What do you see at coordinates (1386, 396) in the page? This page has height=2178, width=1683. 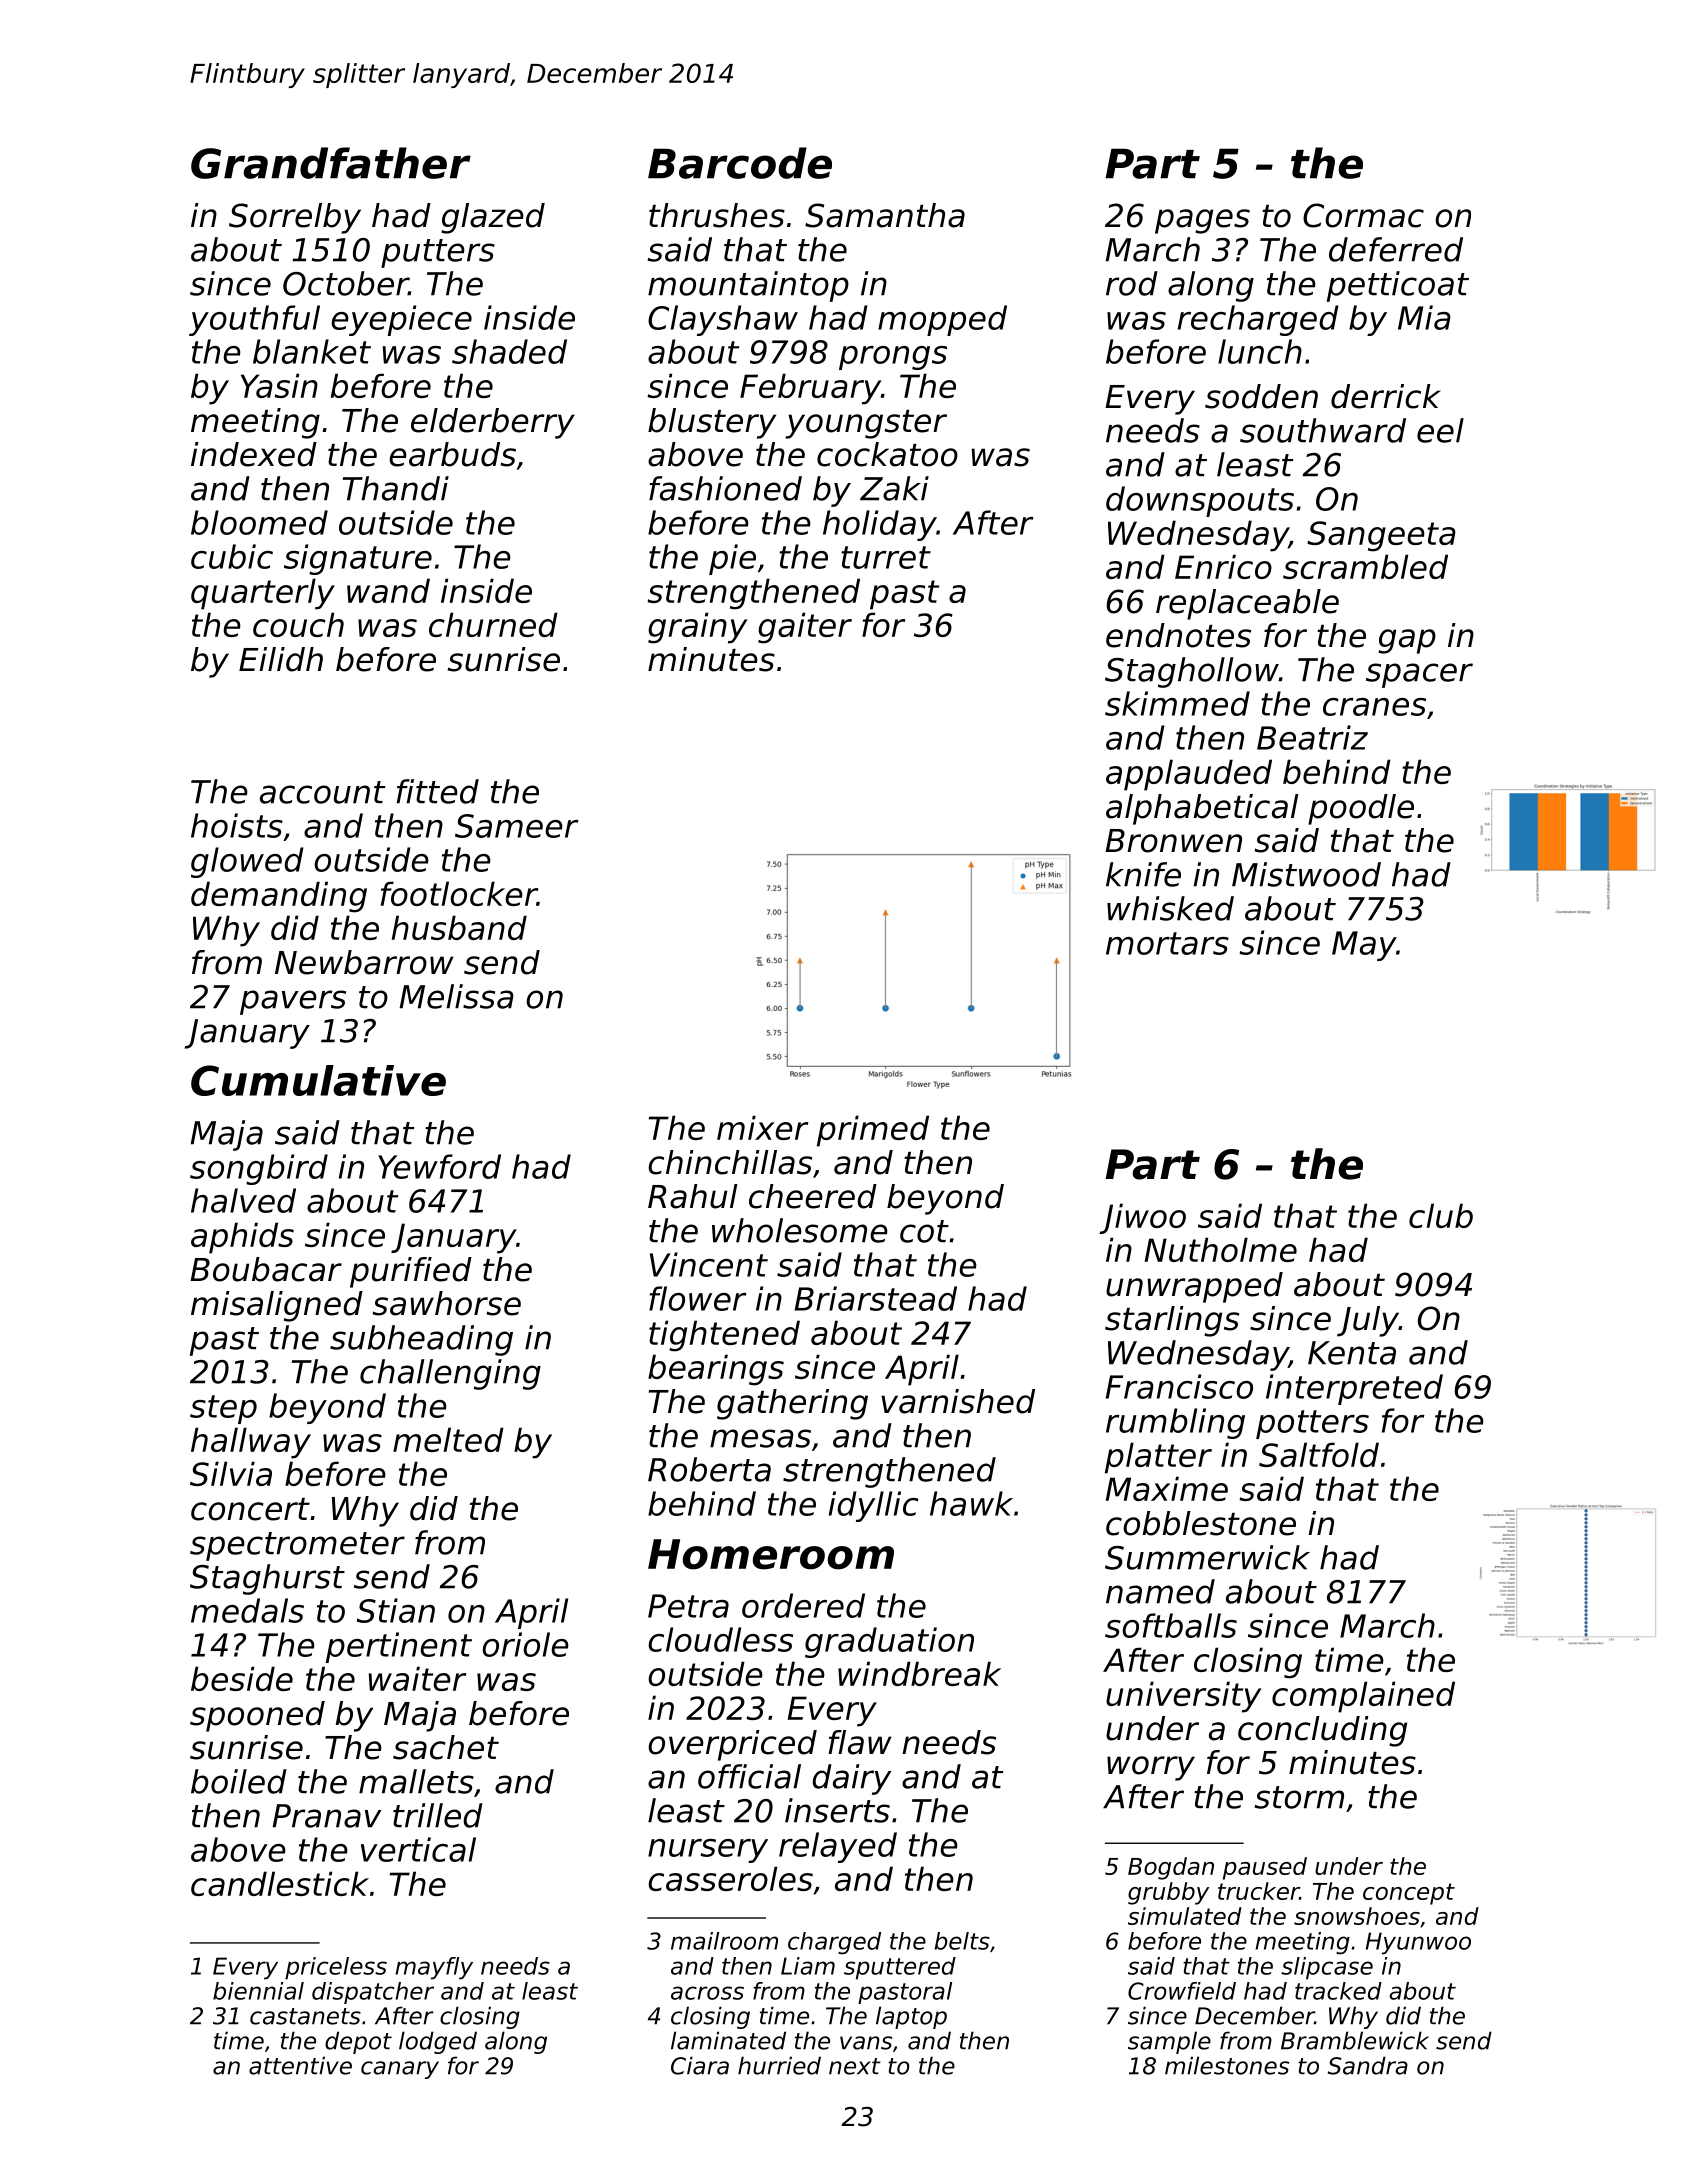 I see `derrick` at bounding box center [1386, 396].
